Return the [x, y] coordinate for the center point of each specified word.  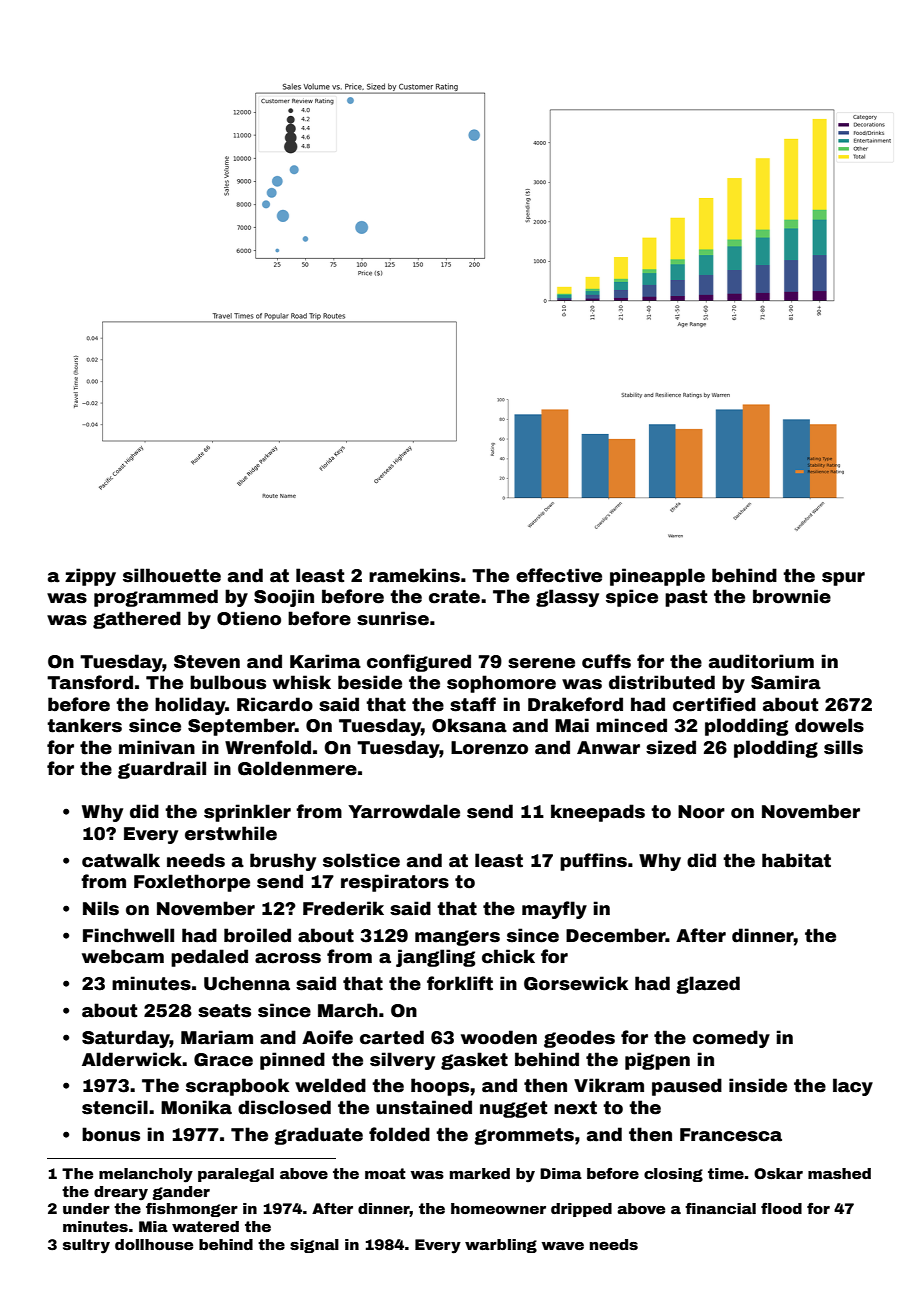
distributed [662, 682]
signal [314, 1246]
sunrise [393, 618]
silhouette [172, 575]
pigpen [657, 1061]
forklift [460, 983]
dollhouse [154, 1244]
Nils [101, 908]
